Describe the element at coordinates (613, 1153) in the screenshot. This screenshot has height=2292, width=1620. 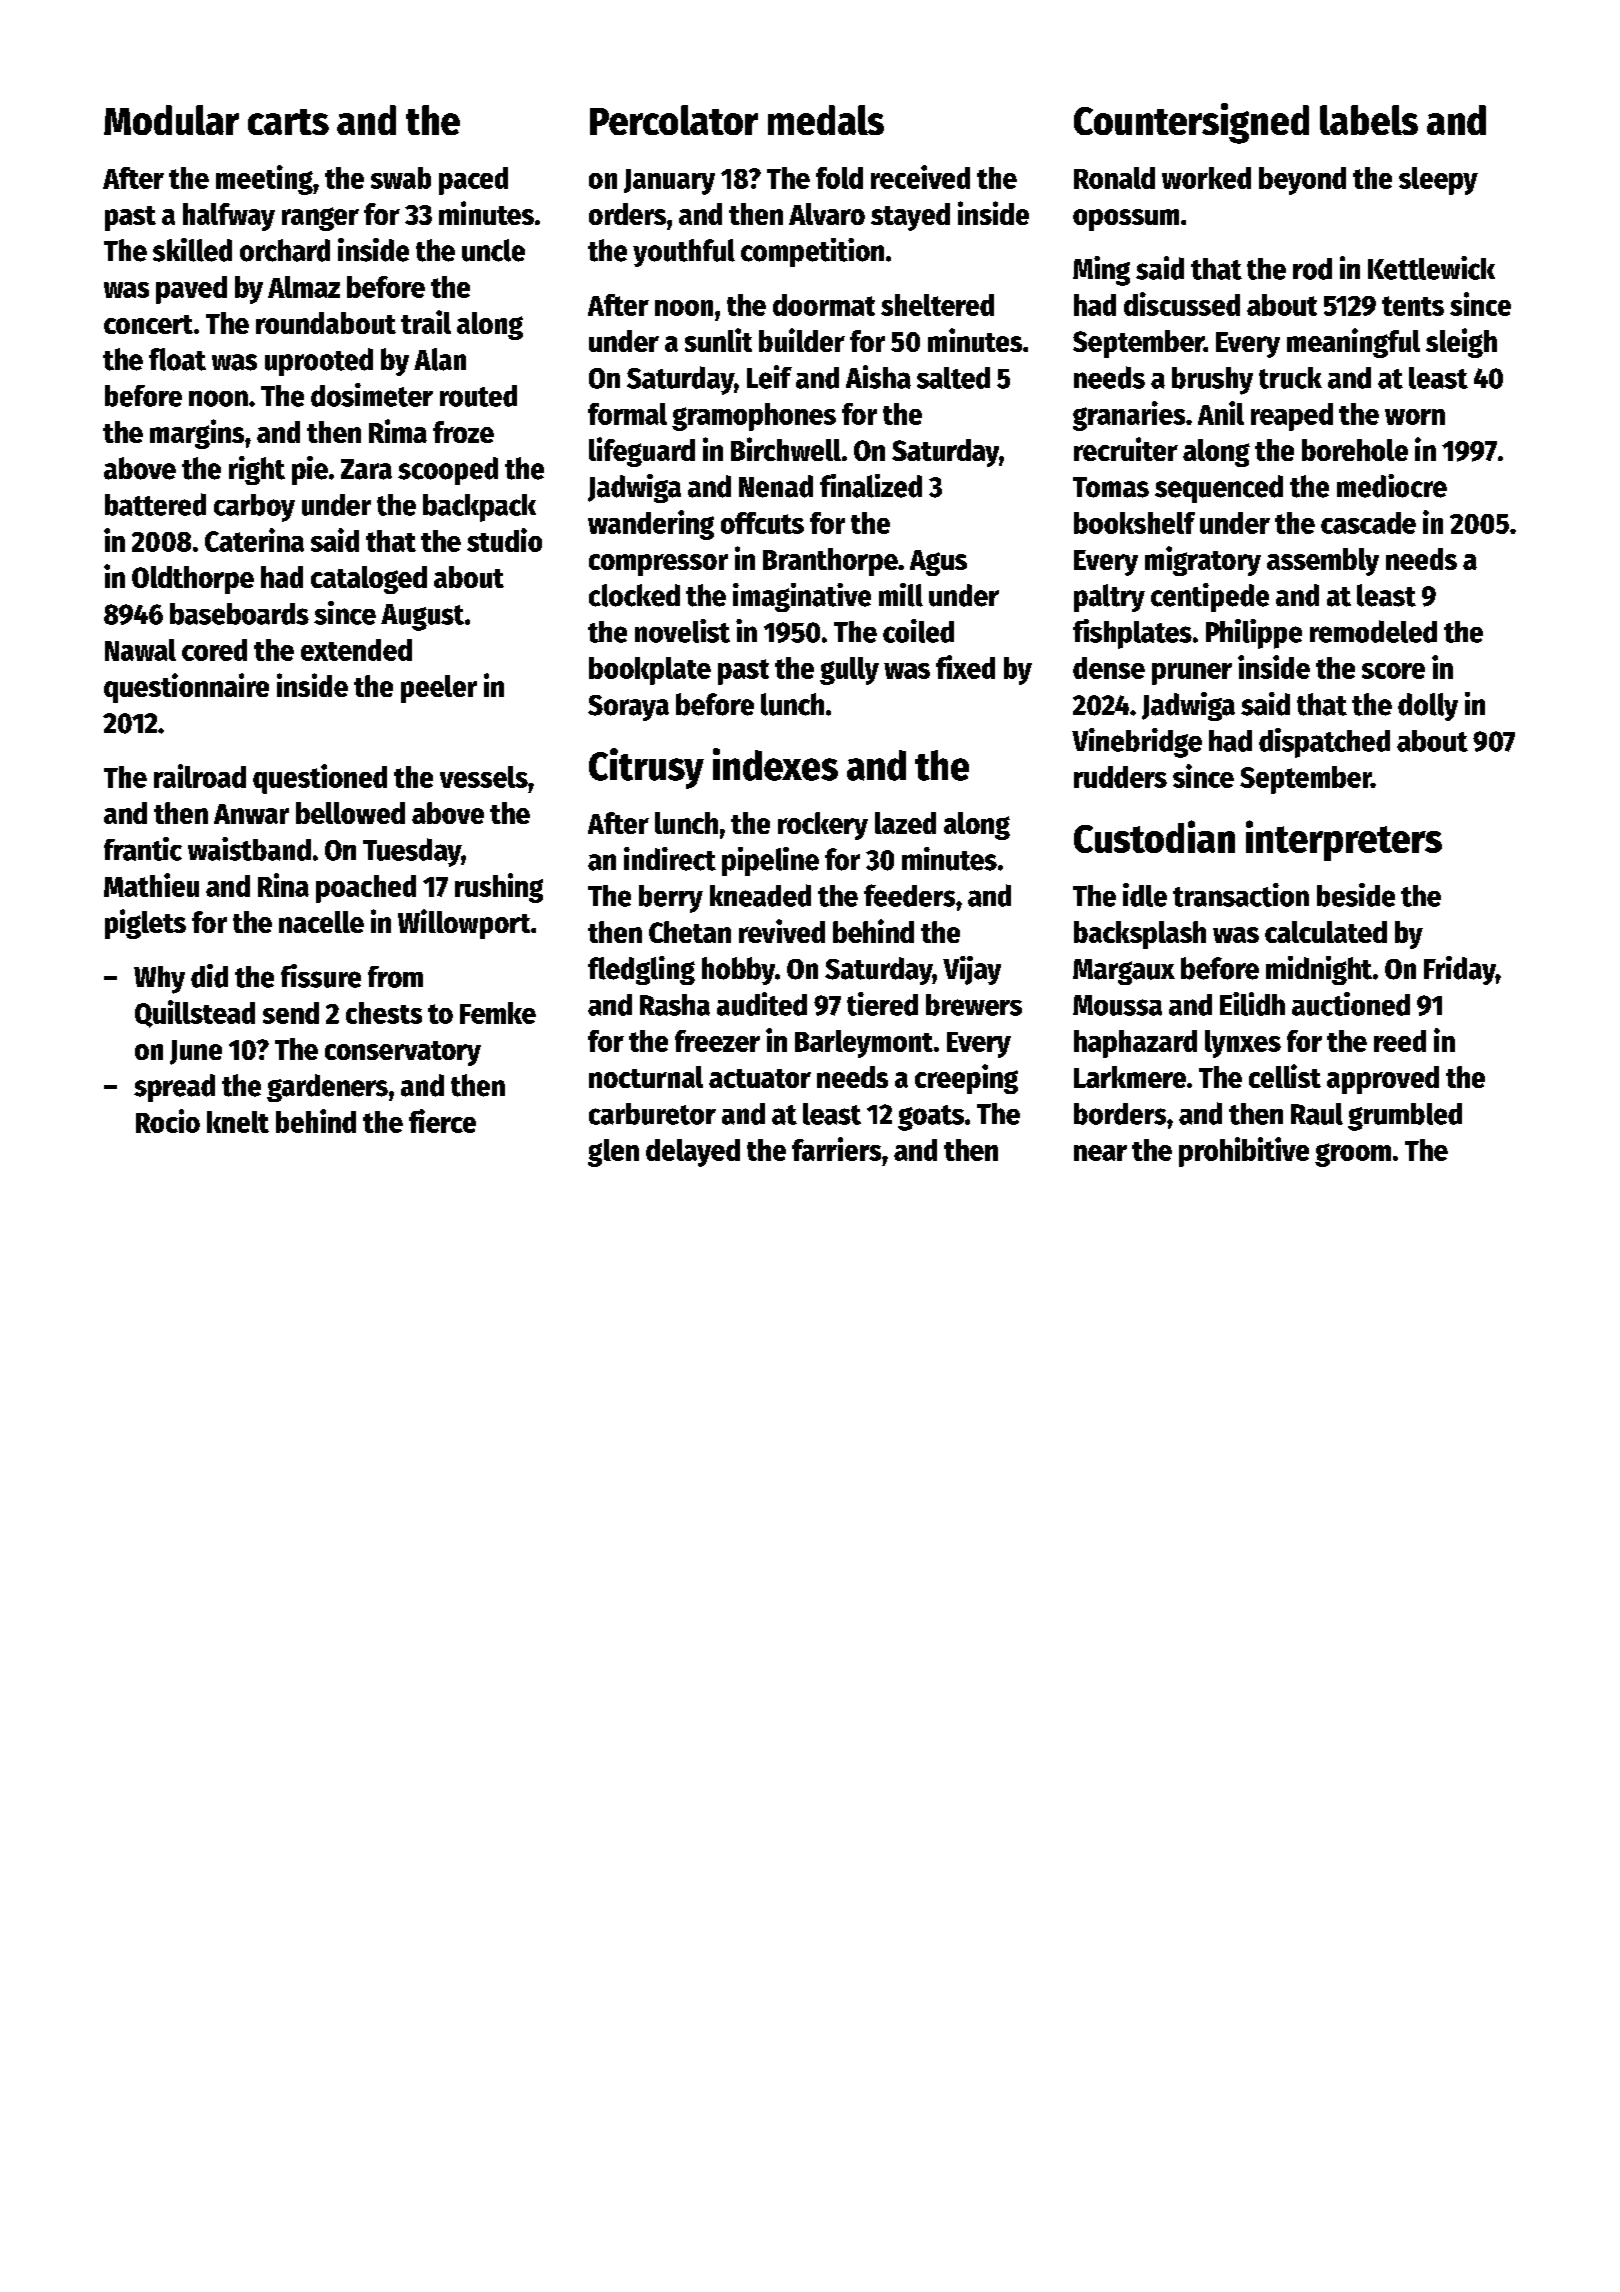
I see `glen` at that location.
